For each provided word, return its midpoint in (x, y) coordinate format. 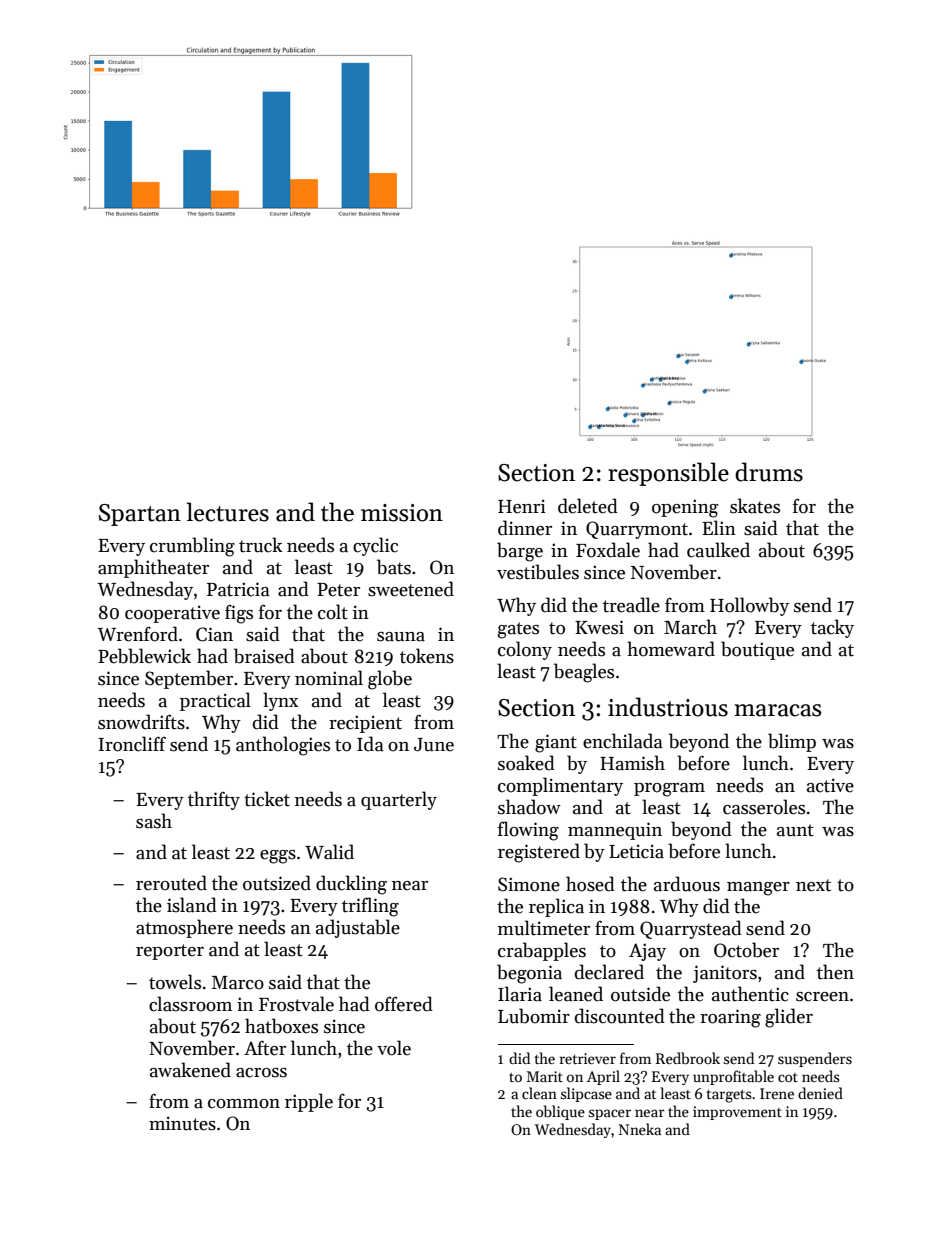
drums (769, 472)
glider (789, 1018)
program (669, 790)
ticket (267, 799)
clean (539, 1093)
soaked (526, 763)
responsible (668, 474)
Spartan (140, 515)
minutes (182, 1123)
